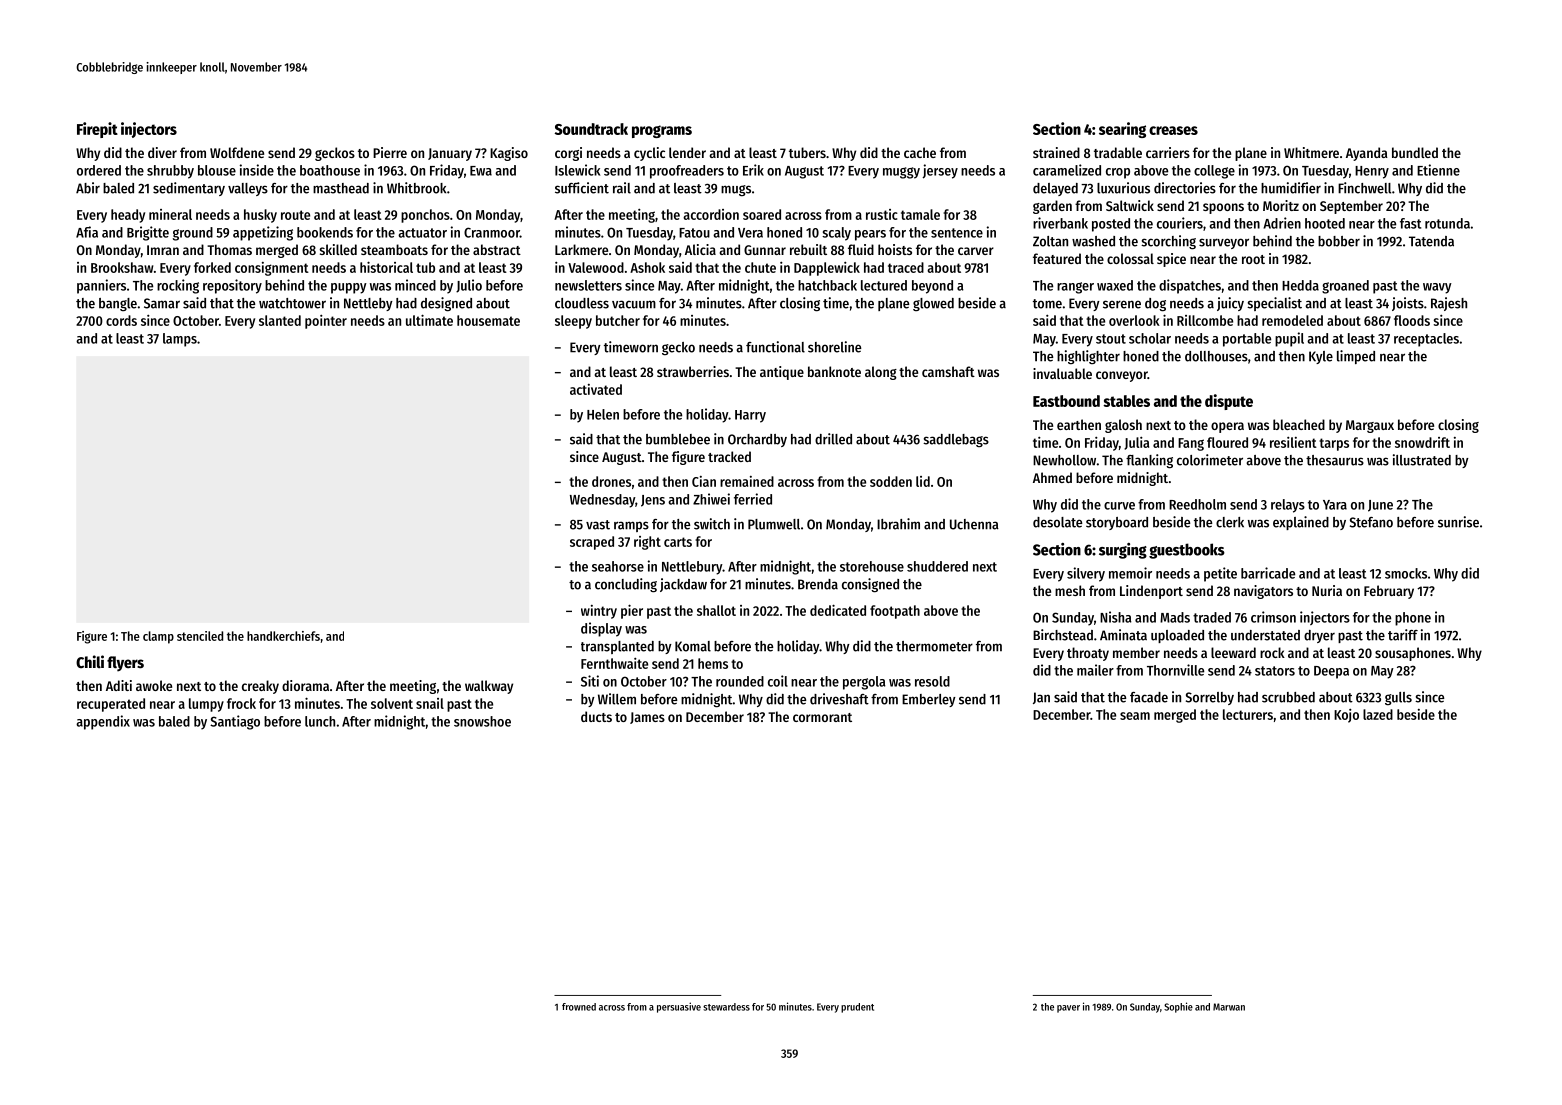  Describe the element at coordinates (934, 646) in the screenshot. I see `thermometer` at that location.
